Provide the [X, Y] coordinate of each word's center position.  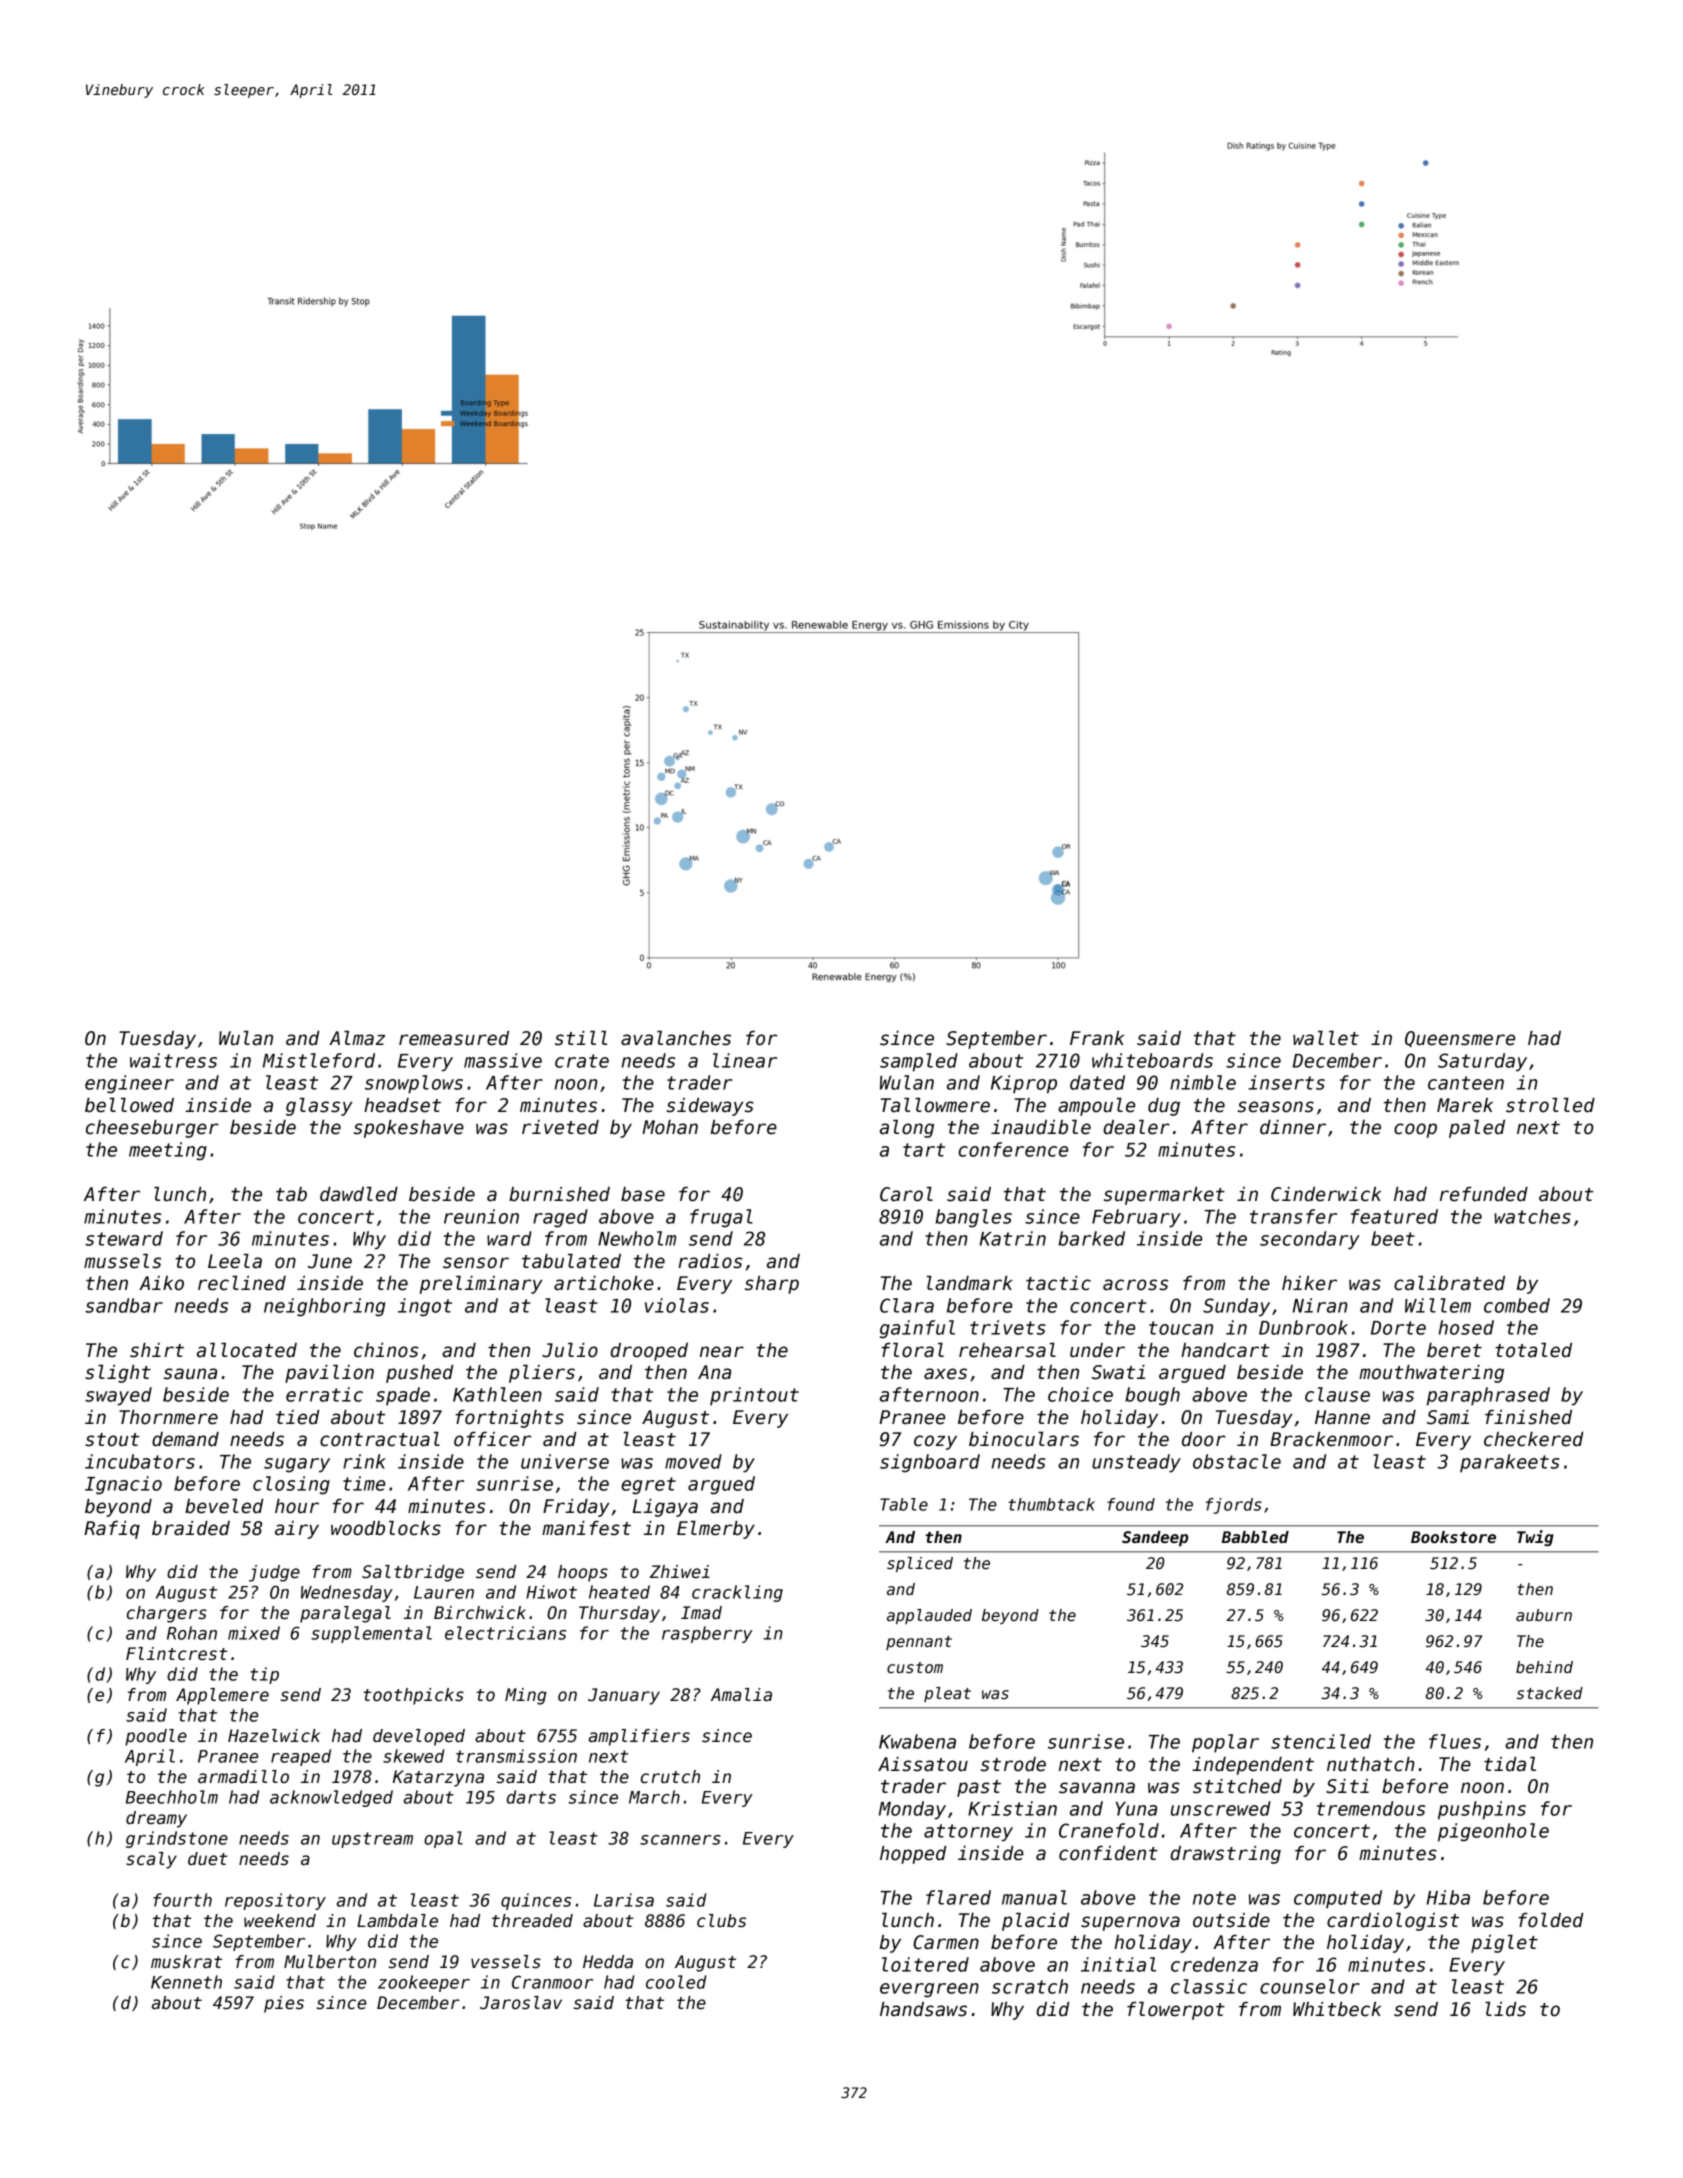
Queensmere [1460, 1039]
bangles [973, 1218]
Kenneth [186, 1982]
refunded [1484, 1194]
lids [1505, 2009]
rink [364, 1461]
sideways [710, 1107]
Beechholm [172, 1797]
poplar [1225, 1743]
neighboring [324, 1307]
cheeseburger [152, 1129]
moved [693, 1461]
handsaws [923, 2009]
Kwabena [917, 1741]
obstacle [1237, 1461]
